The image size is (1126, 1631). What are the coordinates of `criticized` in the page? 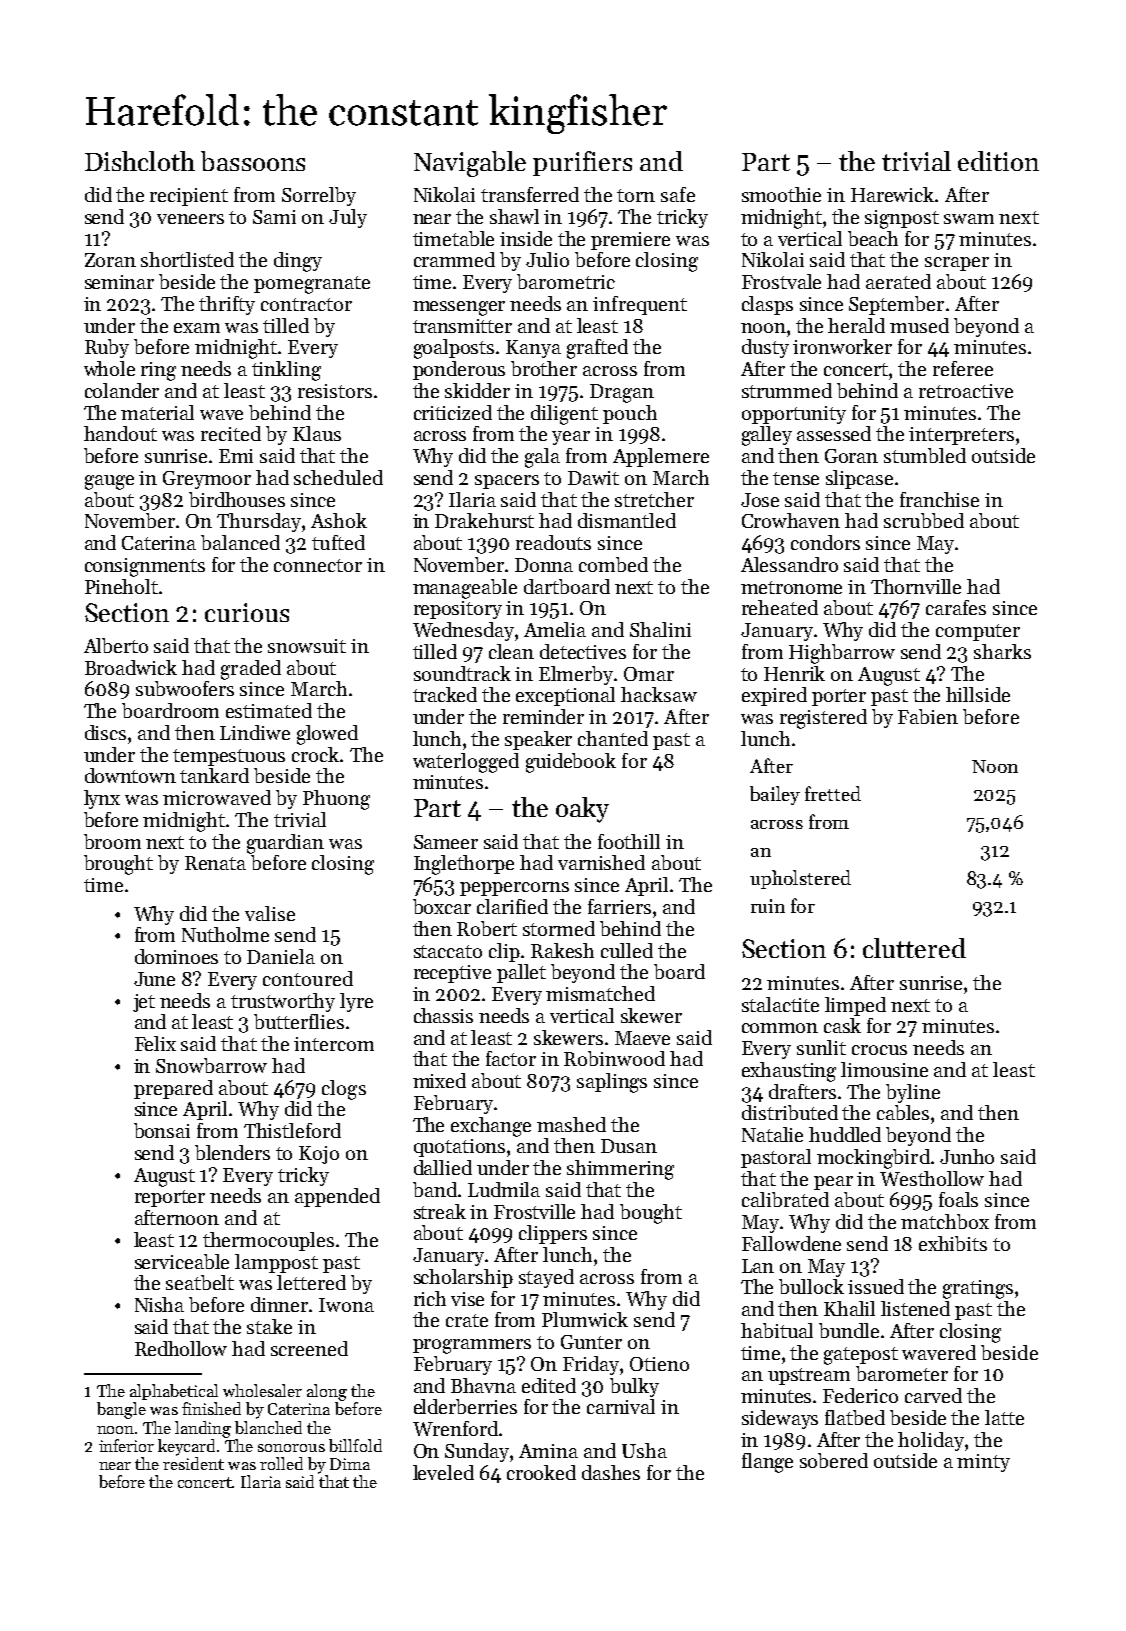 It's located at (453, 412).
